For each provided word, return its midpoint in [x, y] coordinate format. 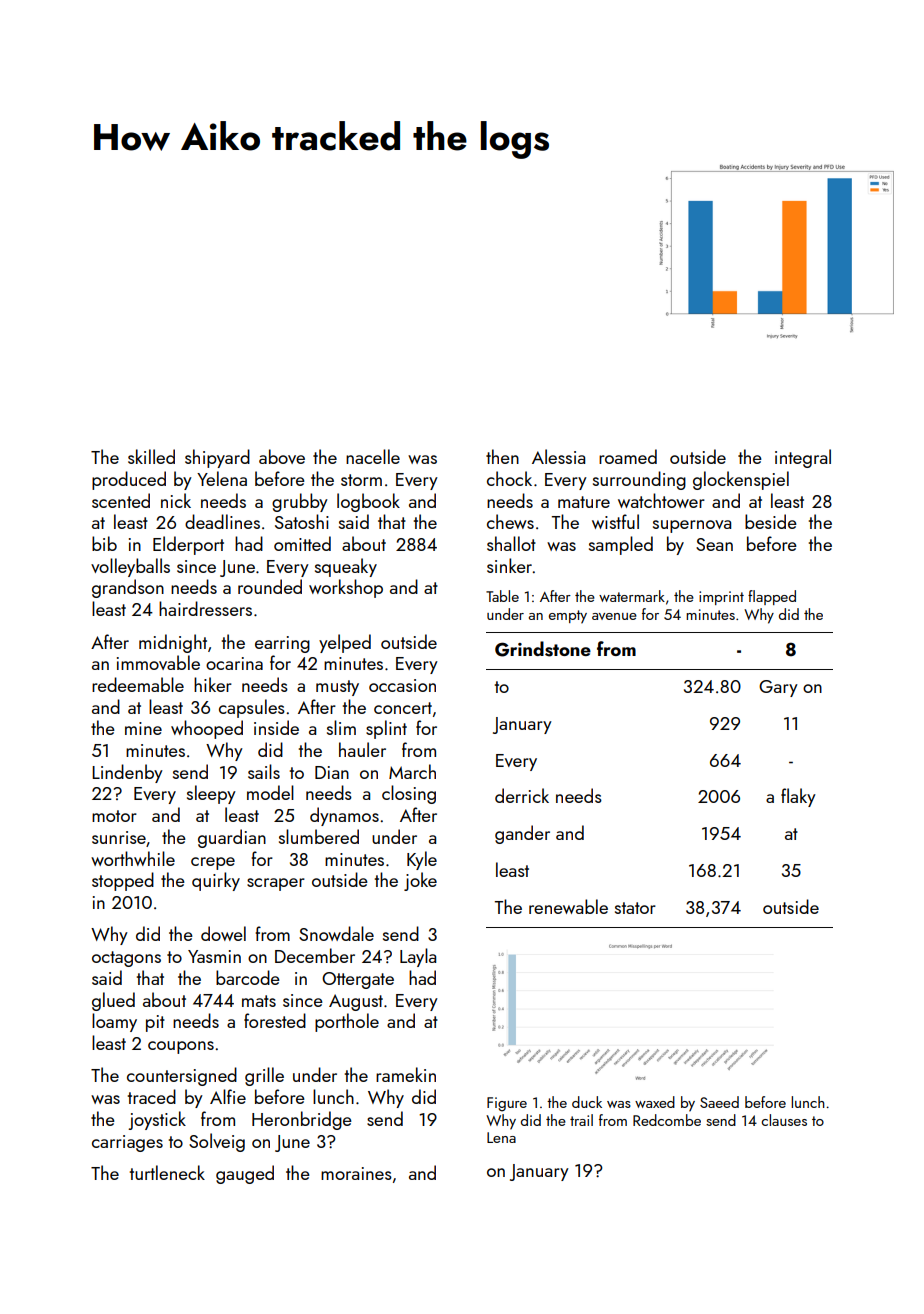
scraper [276, 884]
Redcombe [667, 1120]
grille [264, 1076]
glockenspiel [741, 480]
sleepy [211, 794]
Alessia [558, 456]
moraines [356, 1173]
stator [635, 908]
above [282, 456]
